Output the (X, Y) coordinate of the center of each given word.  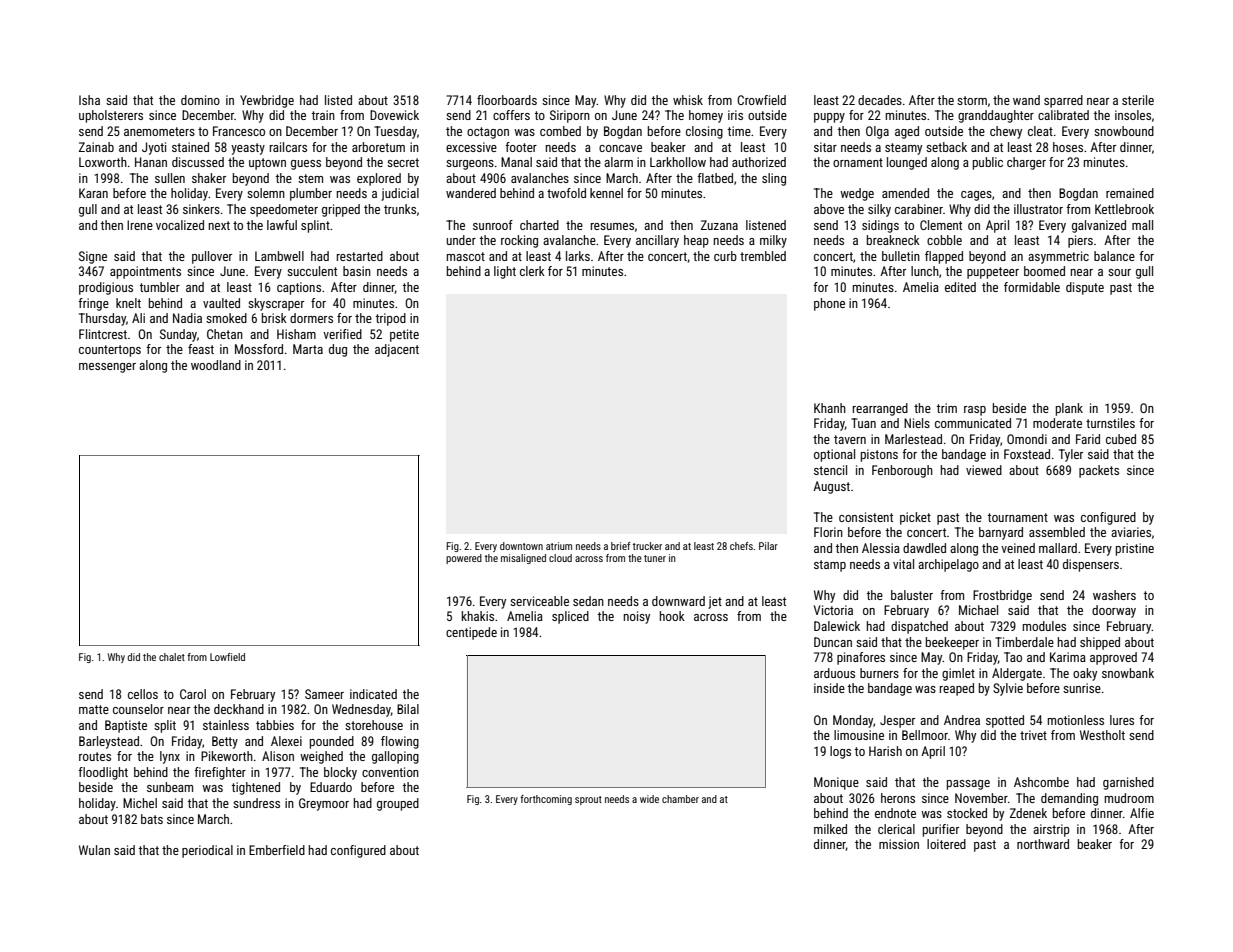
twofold (566, 193)
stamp (830, 566)
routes (95, 756)
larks (578, 256)
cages (976, 196)
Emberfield (277, 850)
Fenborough (902, 471)
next (219, 225)
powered (464, 559)
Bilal (408, 709)
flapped (944, 257)
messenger (107, 368)
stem (310, 178)
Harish (885, 751)
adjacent (397, 350)
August (831, 487)
